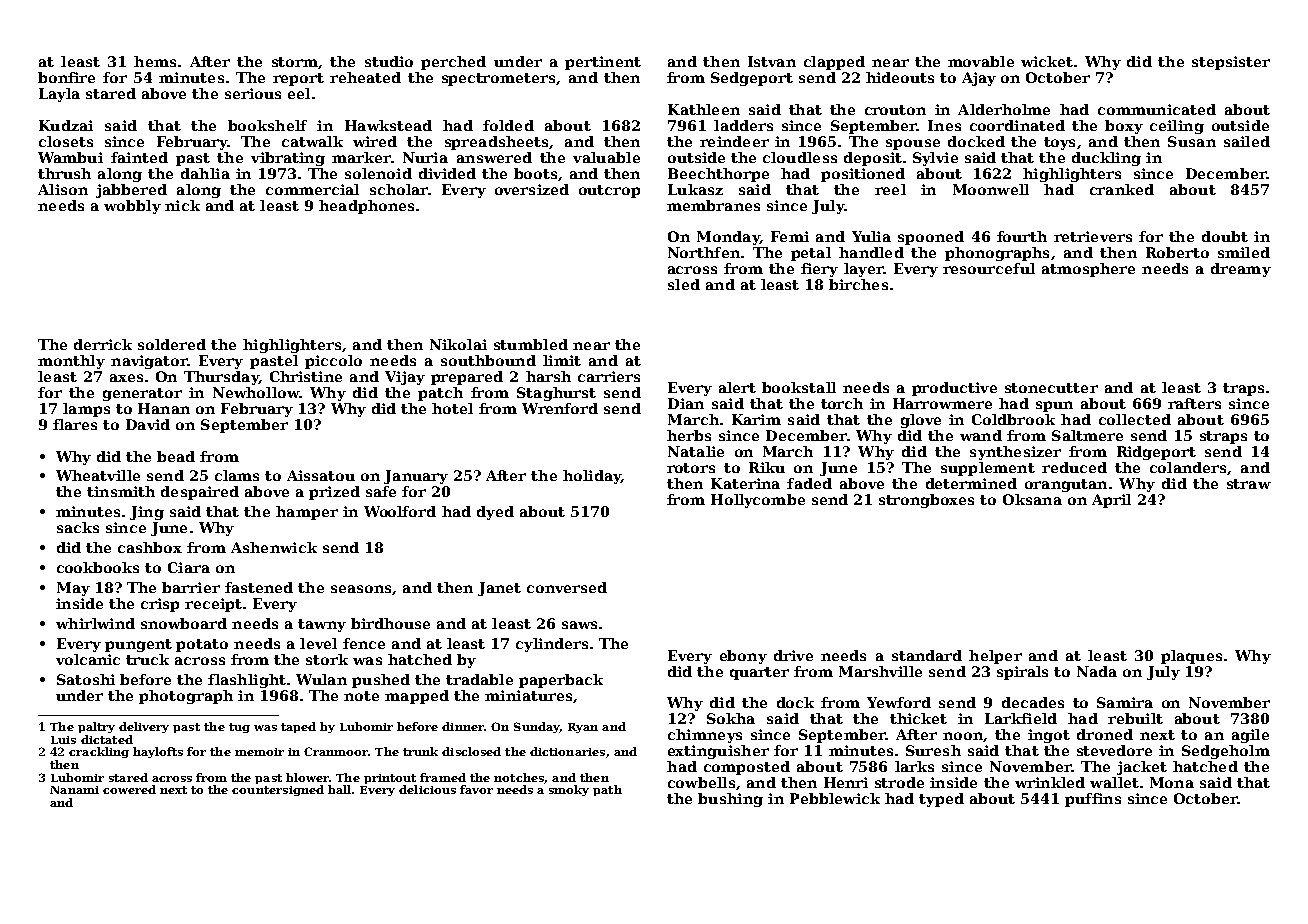 This page has width=1308, height=924. What do you see at coordinates (954, 389) in the page?
I see `productive` at bounding box center [954, 389].
